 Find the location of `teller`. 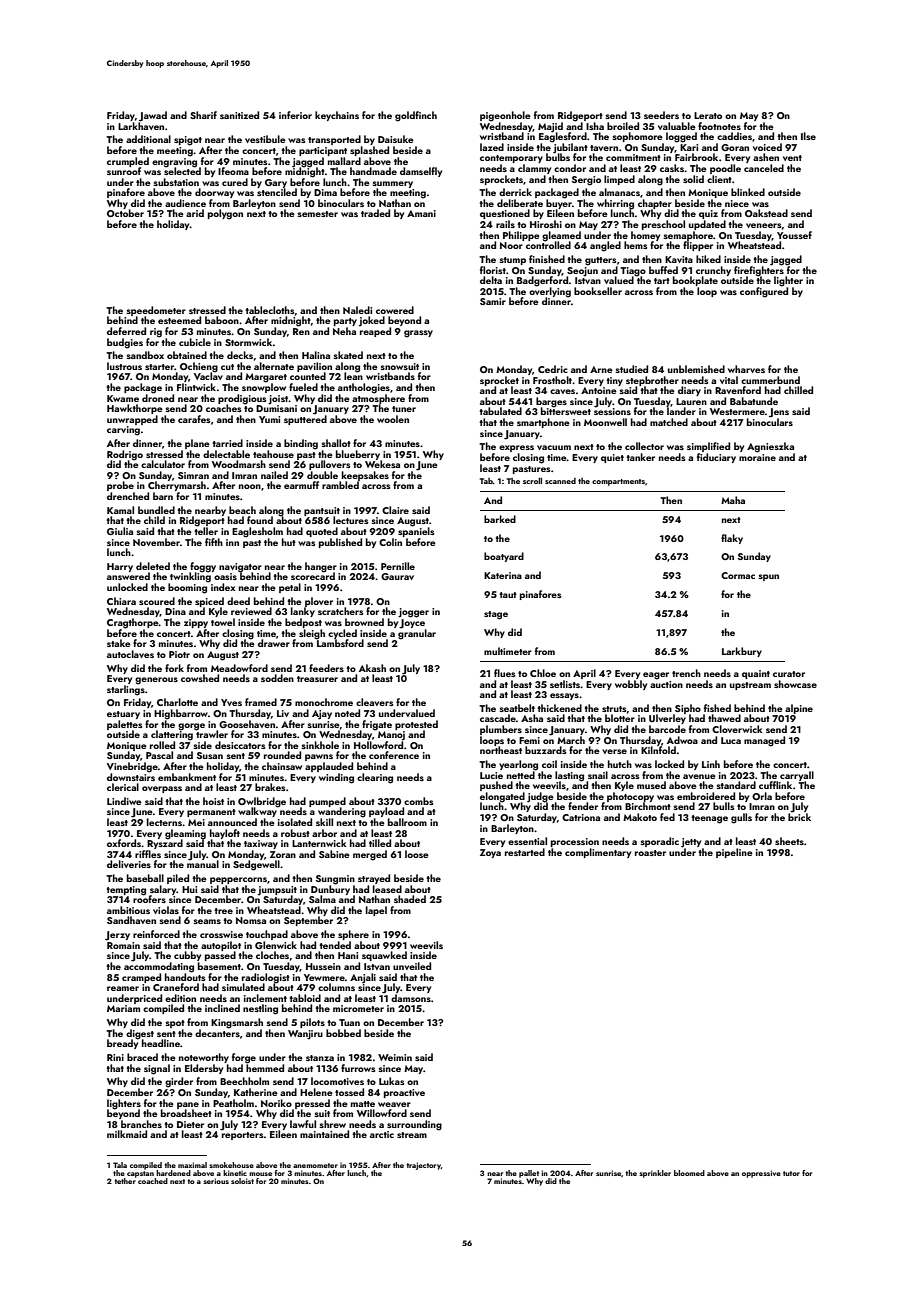

teller is located at coordinates (206, 531).
